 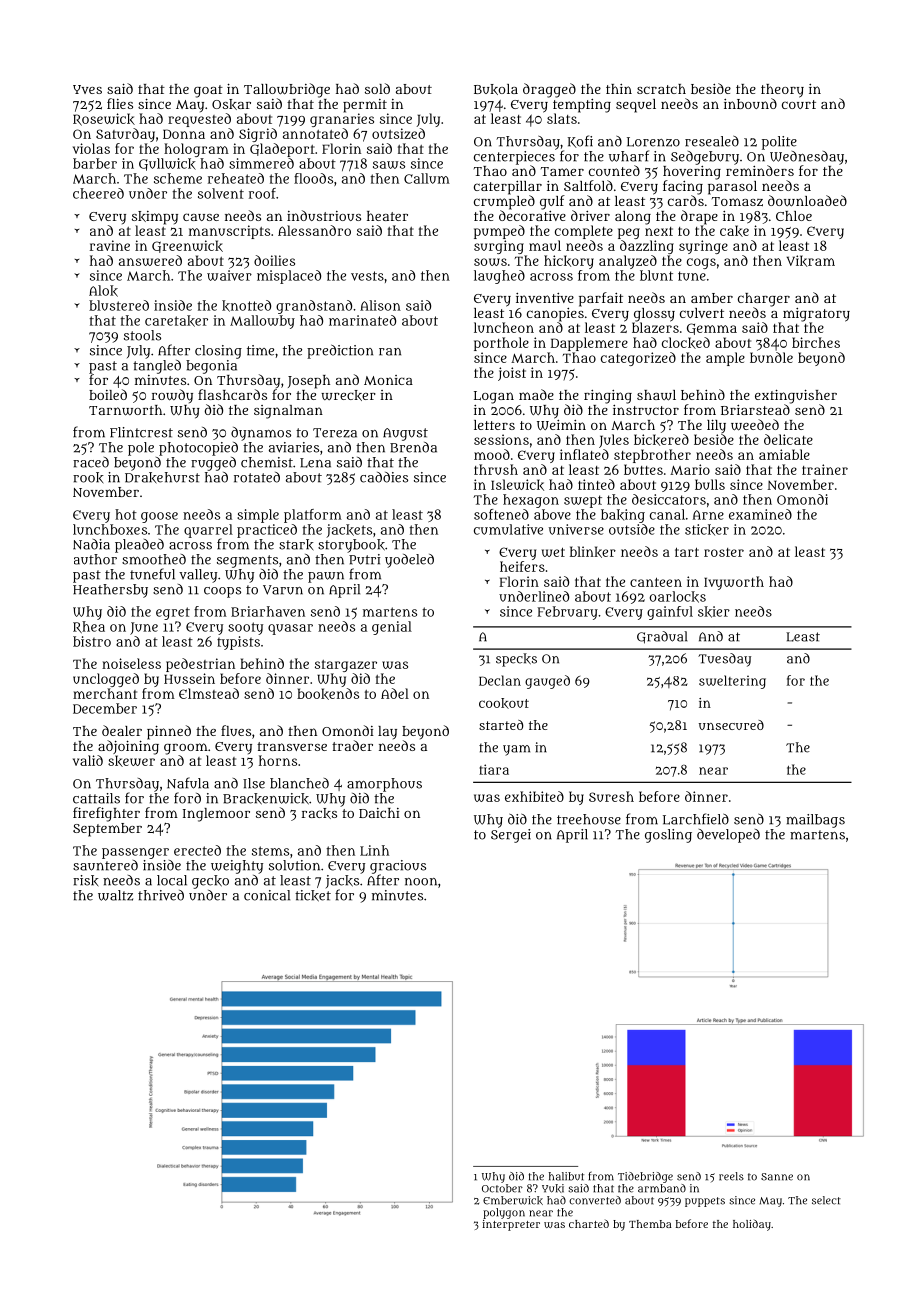 I want to click on developed, so click(x=728, y=836).
